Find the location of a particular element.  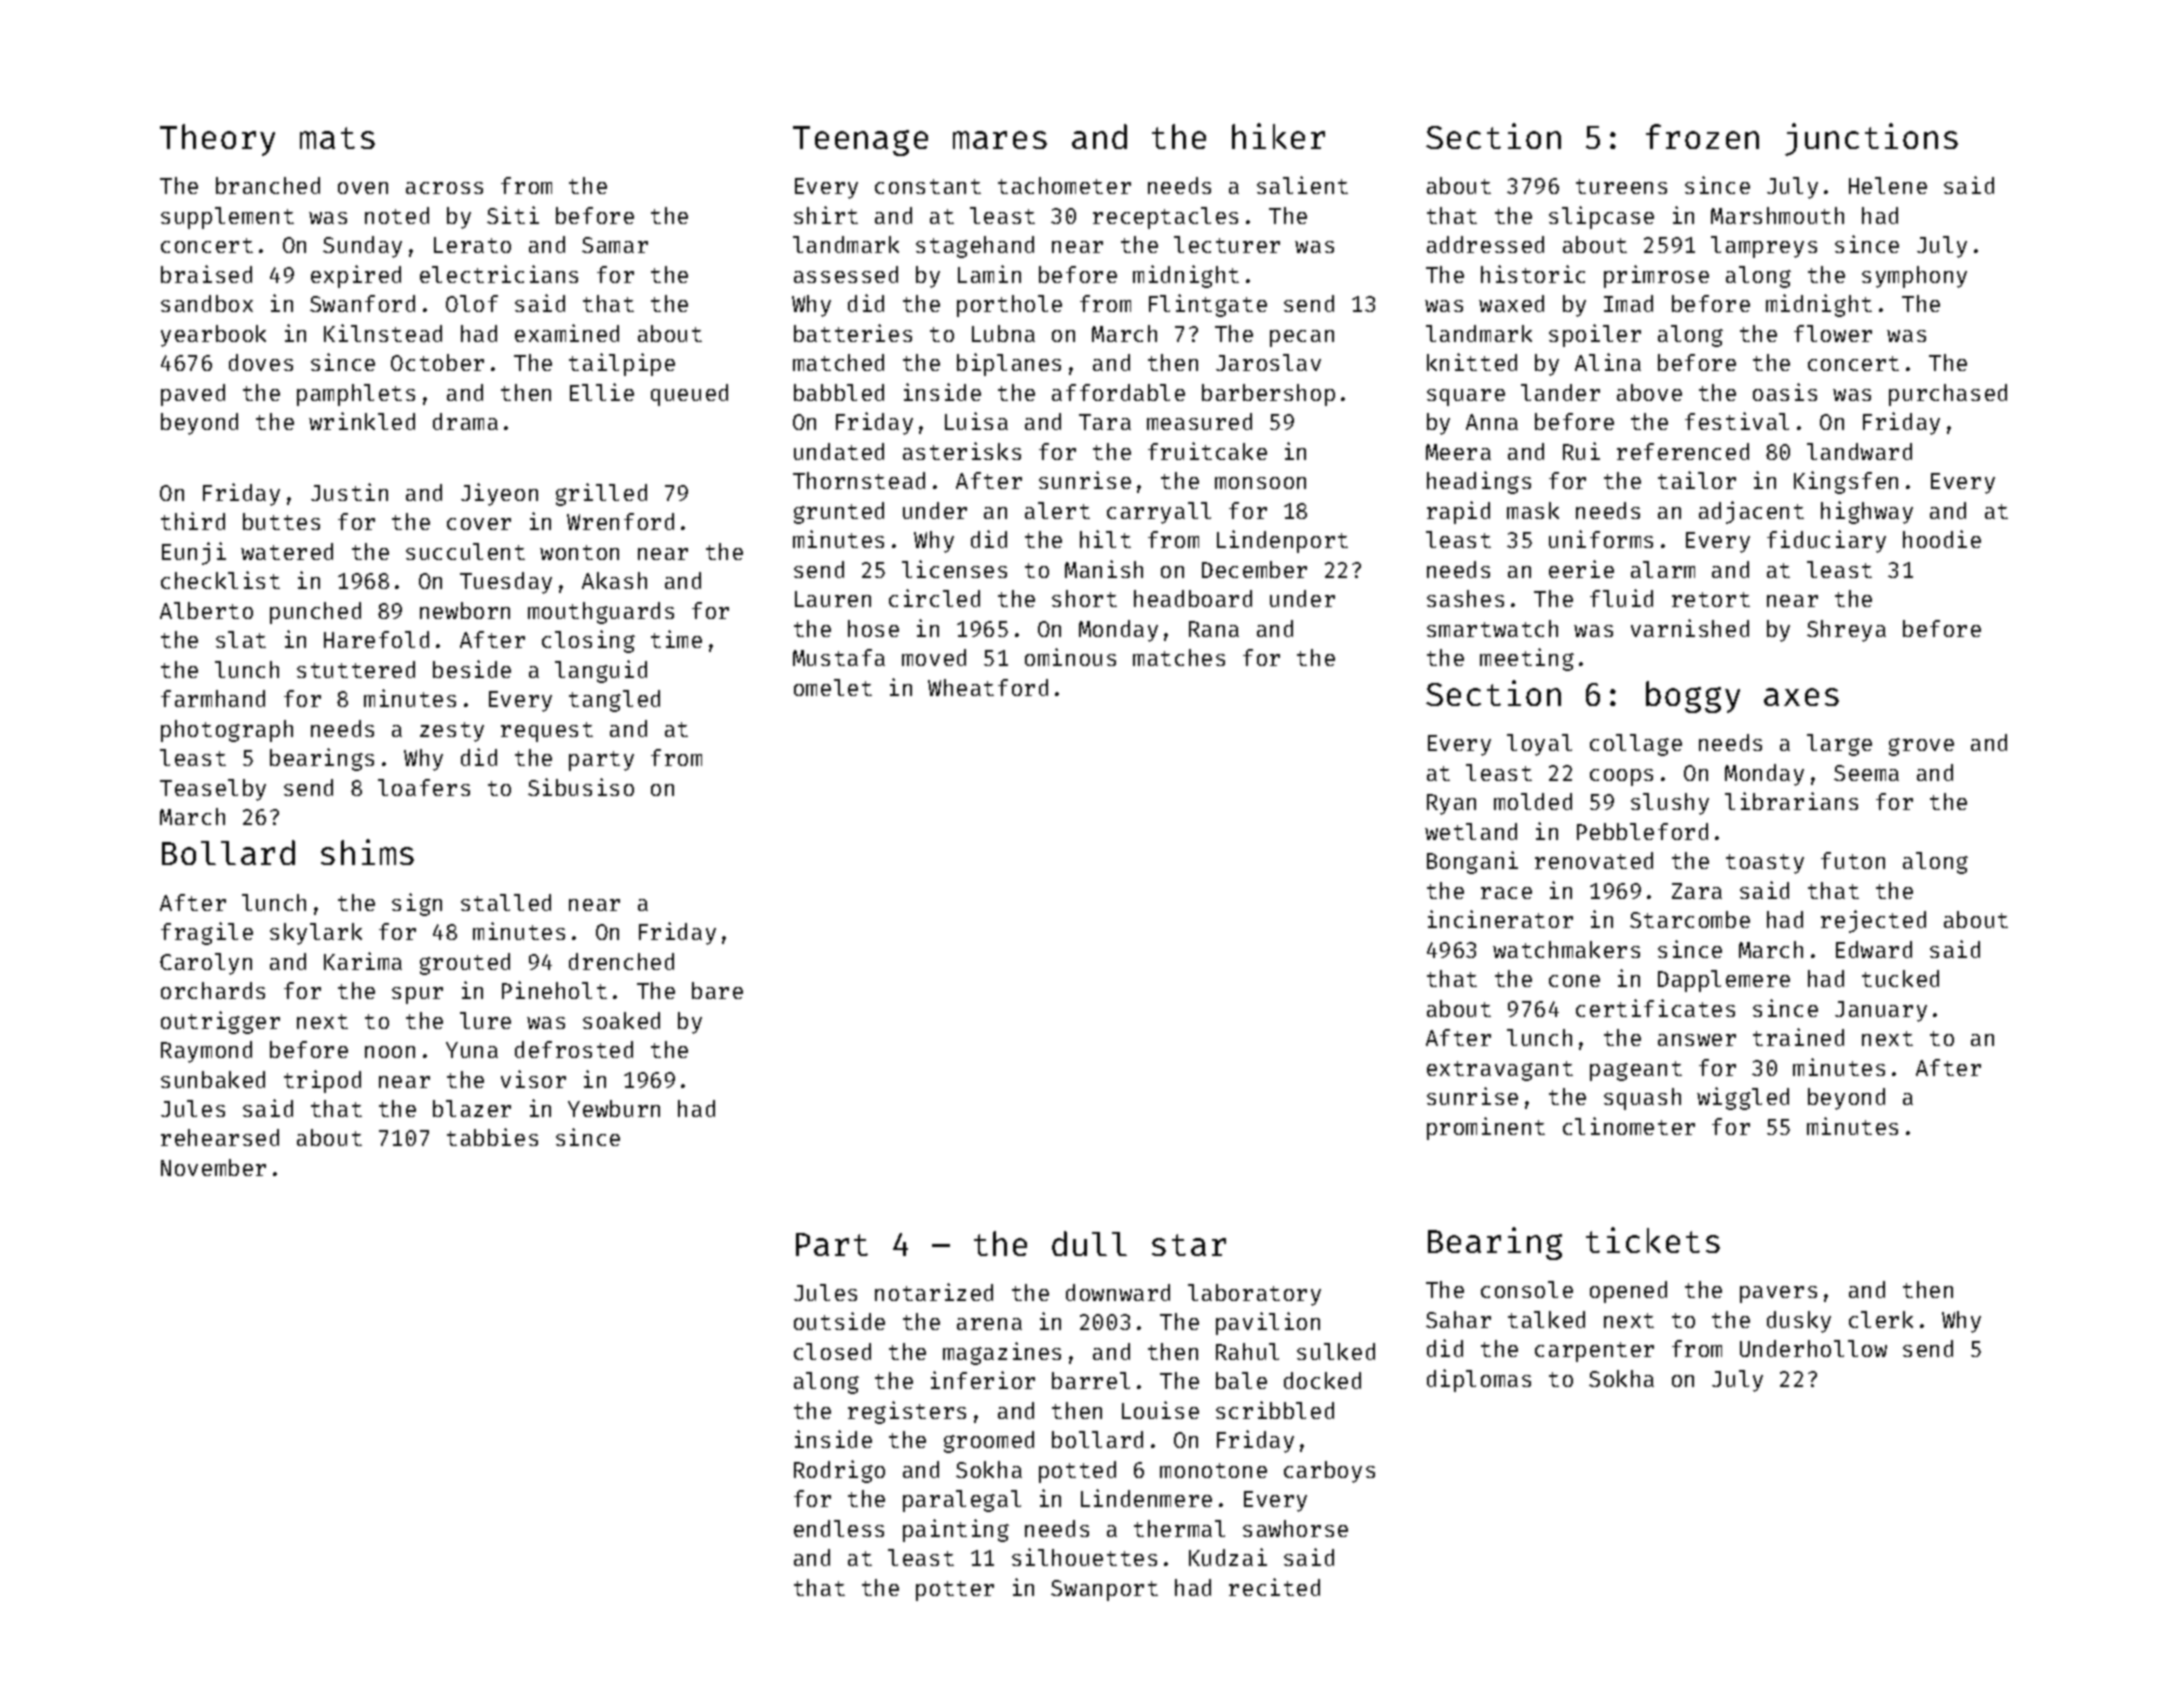

junctions is located at coordinates (1871, 139).
